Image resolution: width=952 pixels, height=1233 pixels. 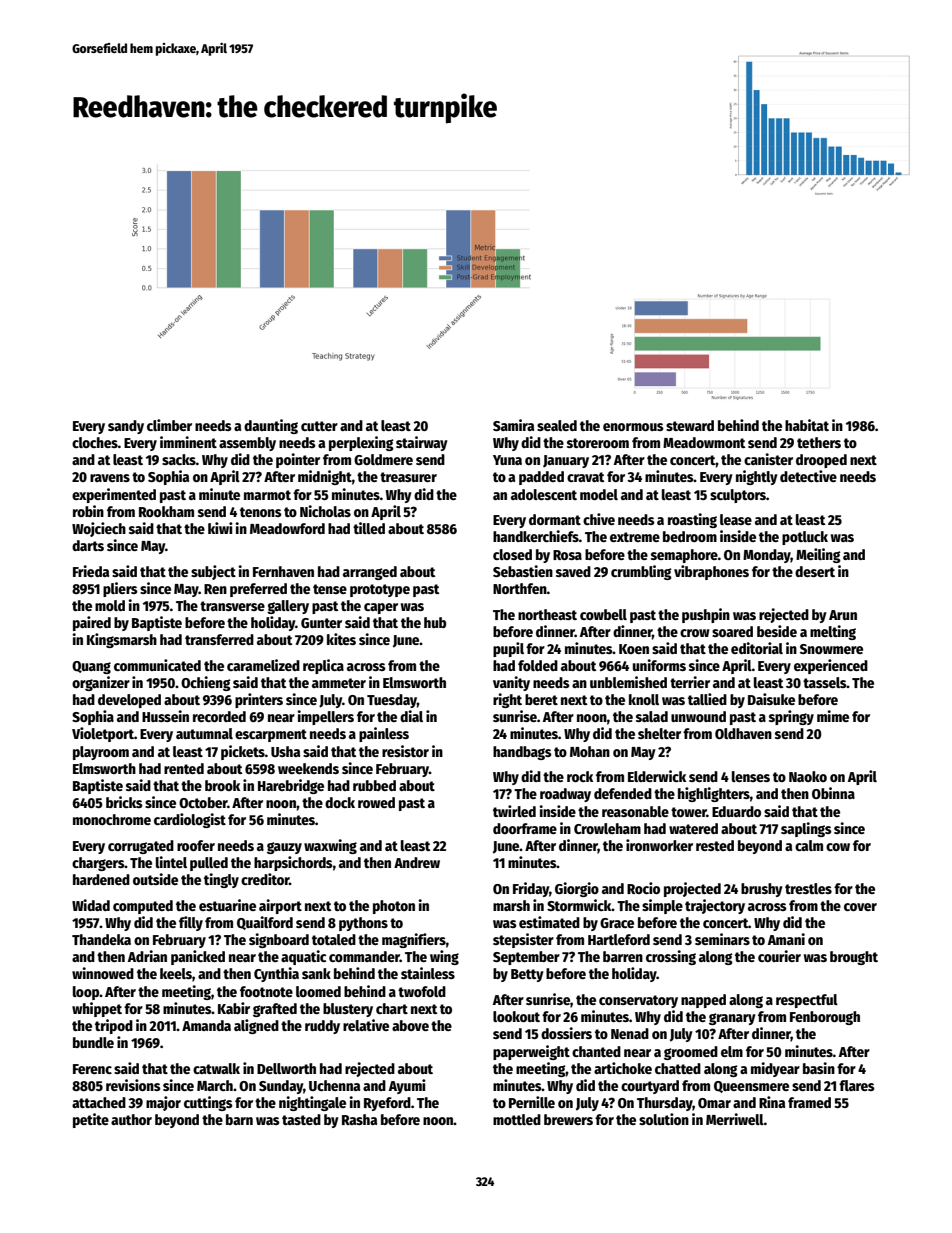 I want to click on dormant, so click(x=555, y=519).
